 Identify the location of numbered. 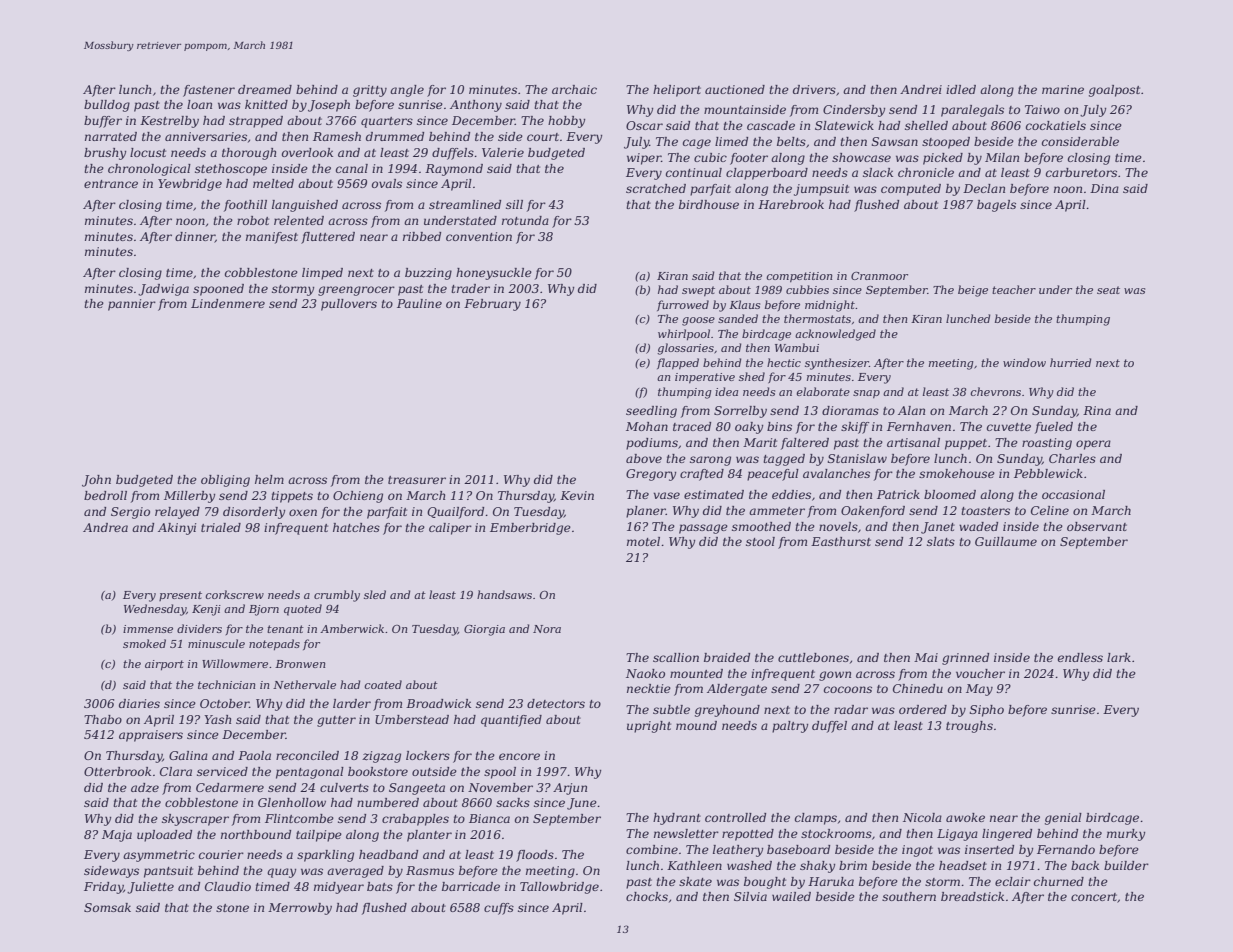
(388, 802).
